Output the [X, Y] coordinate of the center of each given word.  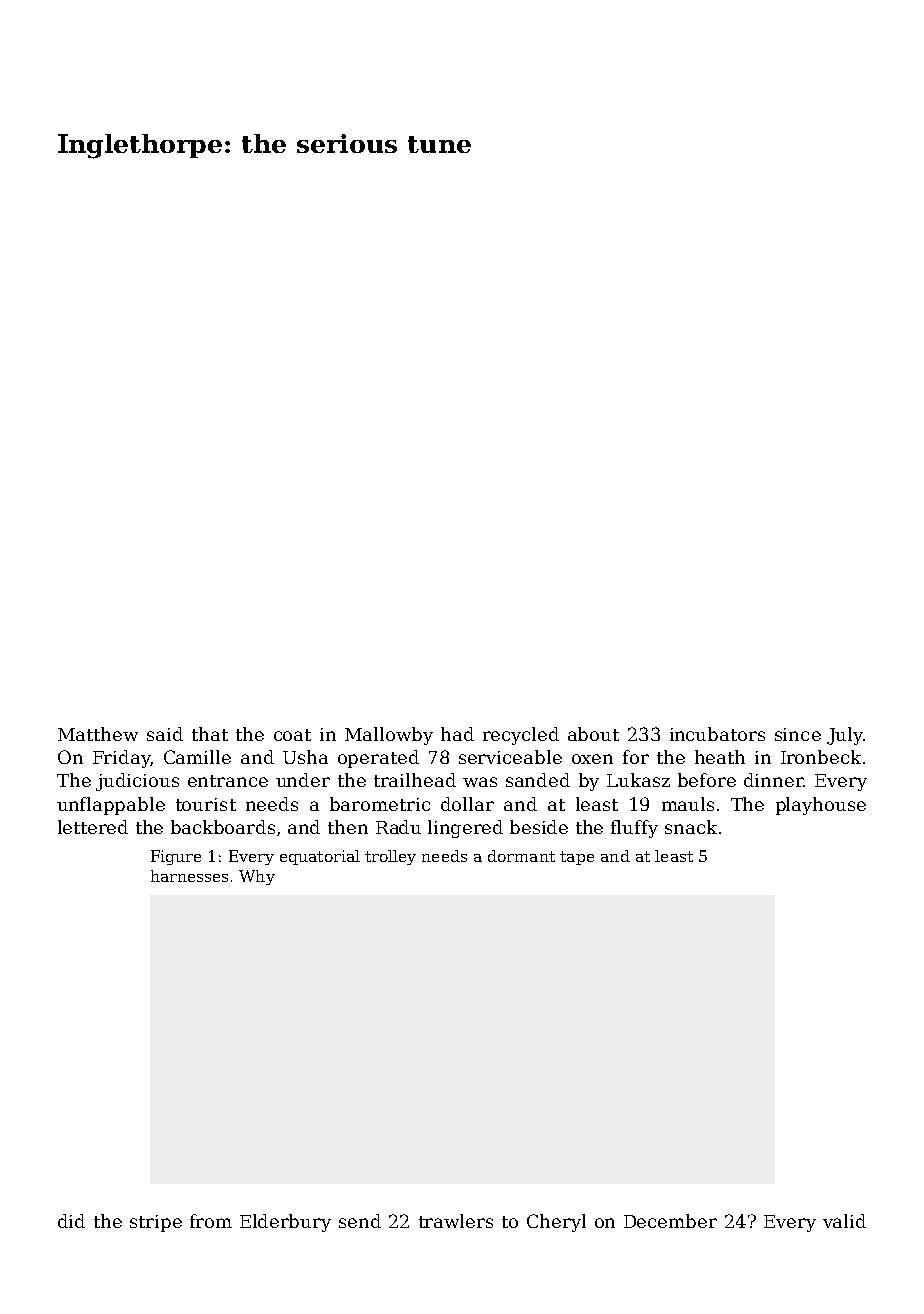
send [360, 1221]
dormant [521, 856]
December [670, 1221]
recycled [521, 736]
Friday [121, 759]
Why [257, 877]
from [211, 1221]
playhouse [821, 806]
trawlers [456, 1221]
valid [844, 1221]
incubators [717, 734]
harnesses [189, 876]
